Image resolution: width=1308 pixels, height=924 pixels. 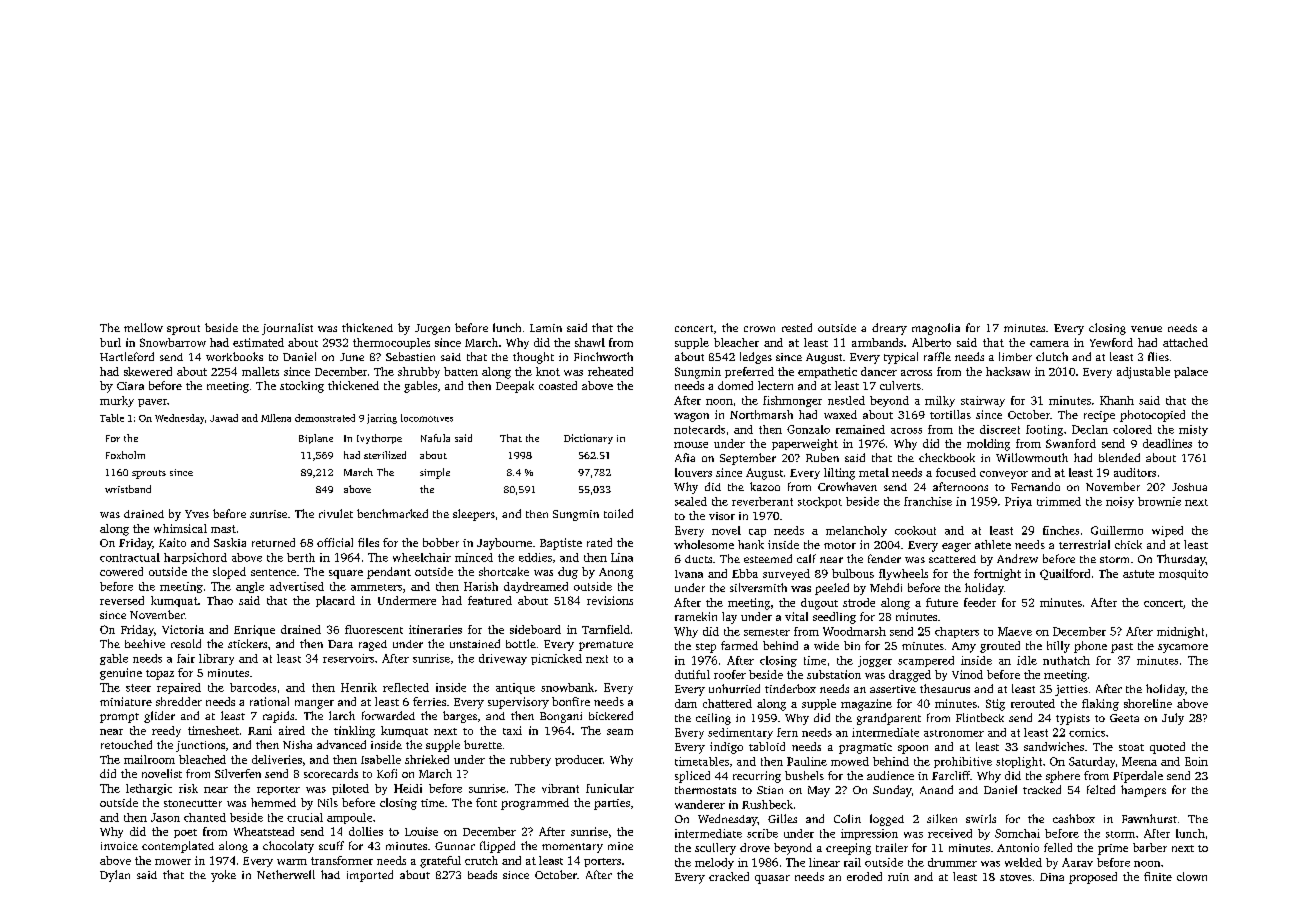 What do you see at coordinates (238, 773) in the screenshot?
I see `Silverfen` at bounding box center [238, 773].
